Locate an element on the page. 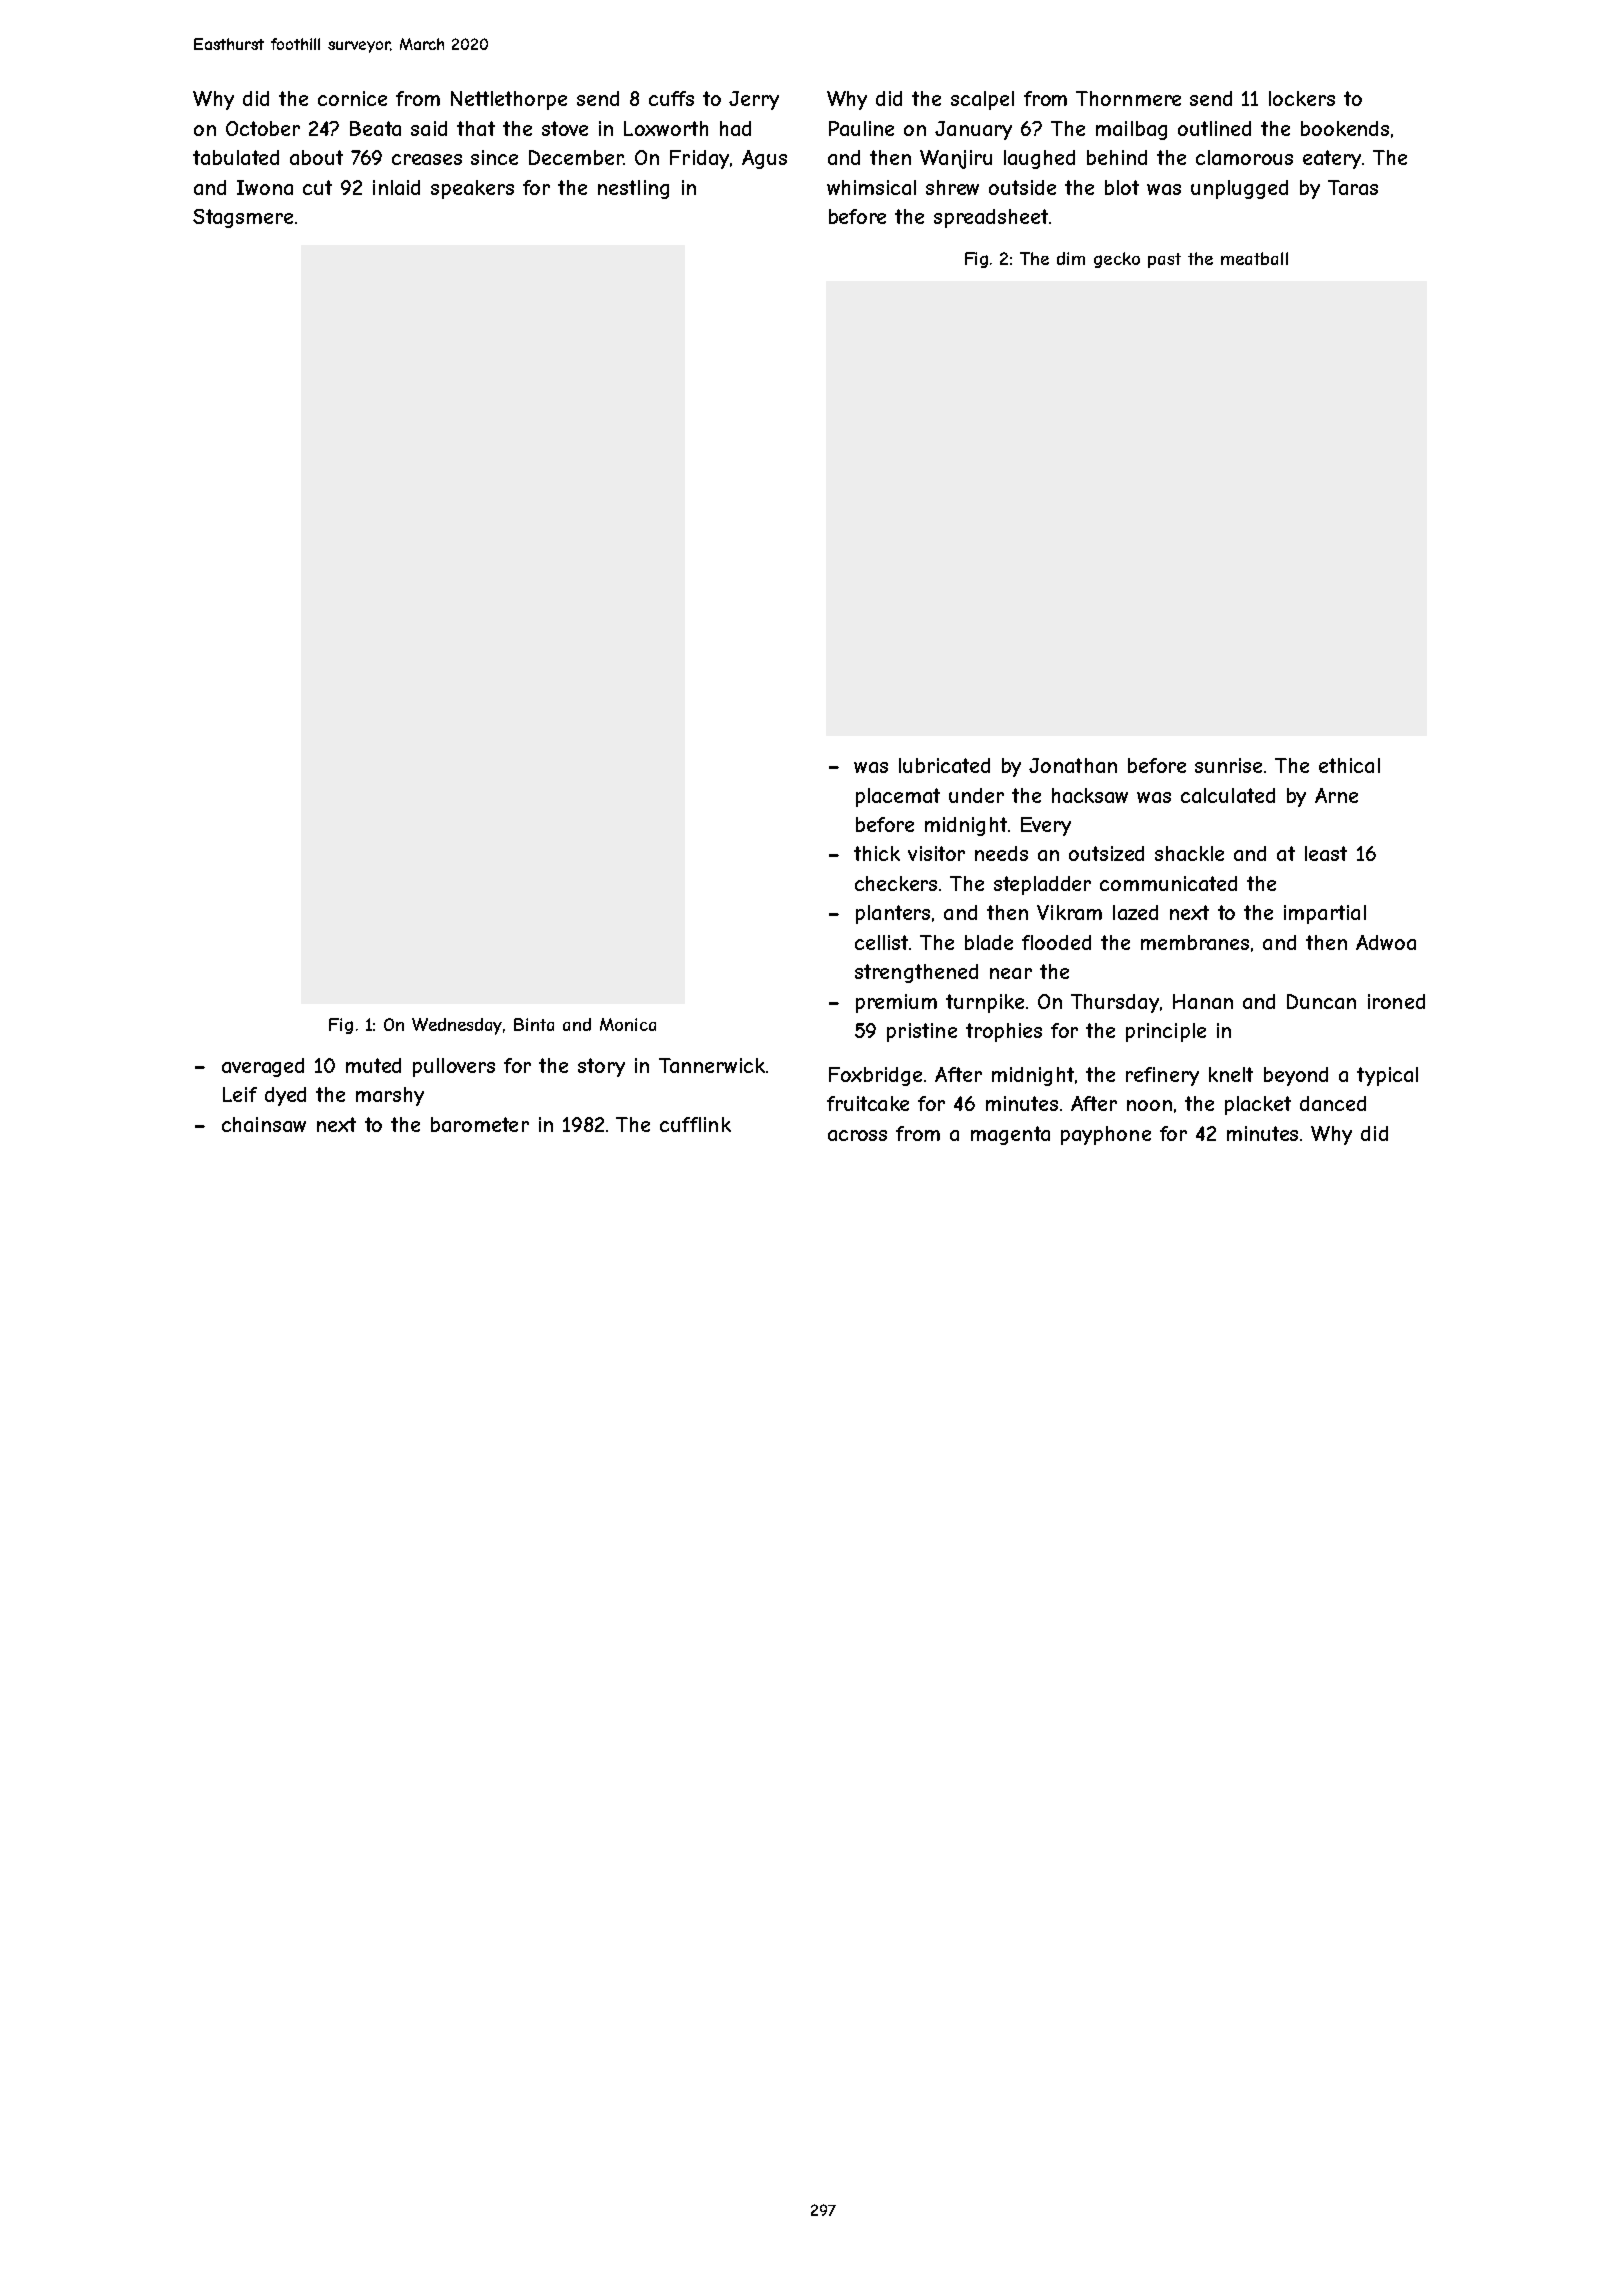 The width and height of the image is (1620, 2292). typical is located at coordinates (1387, 1076).
